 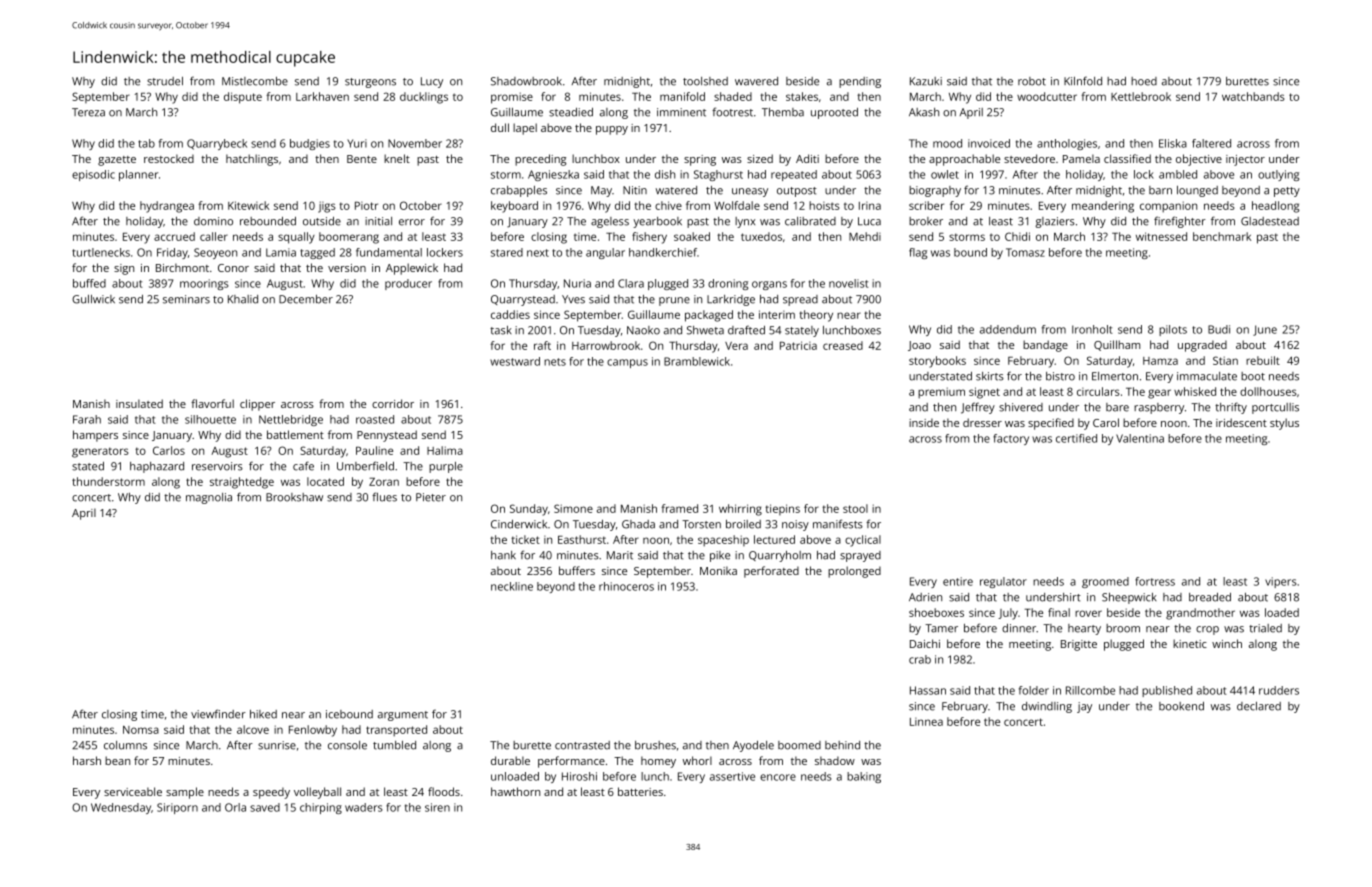 I want to click on skirts, so click(x=990, y=376).
